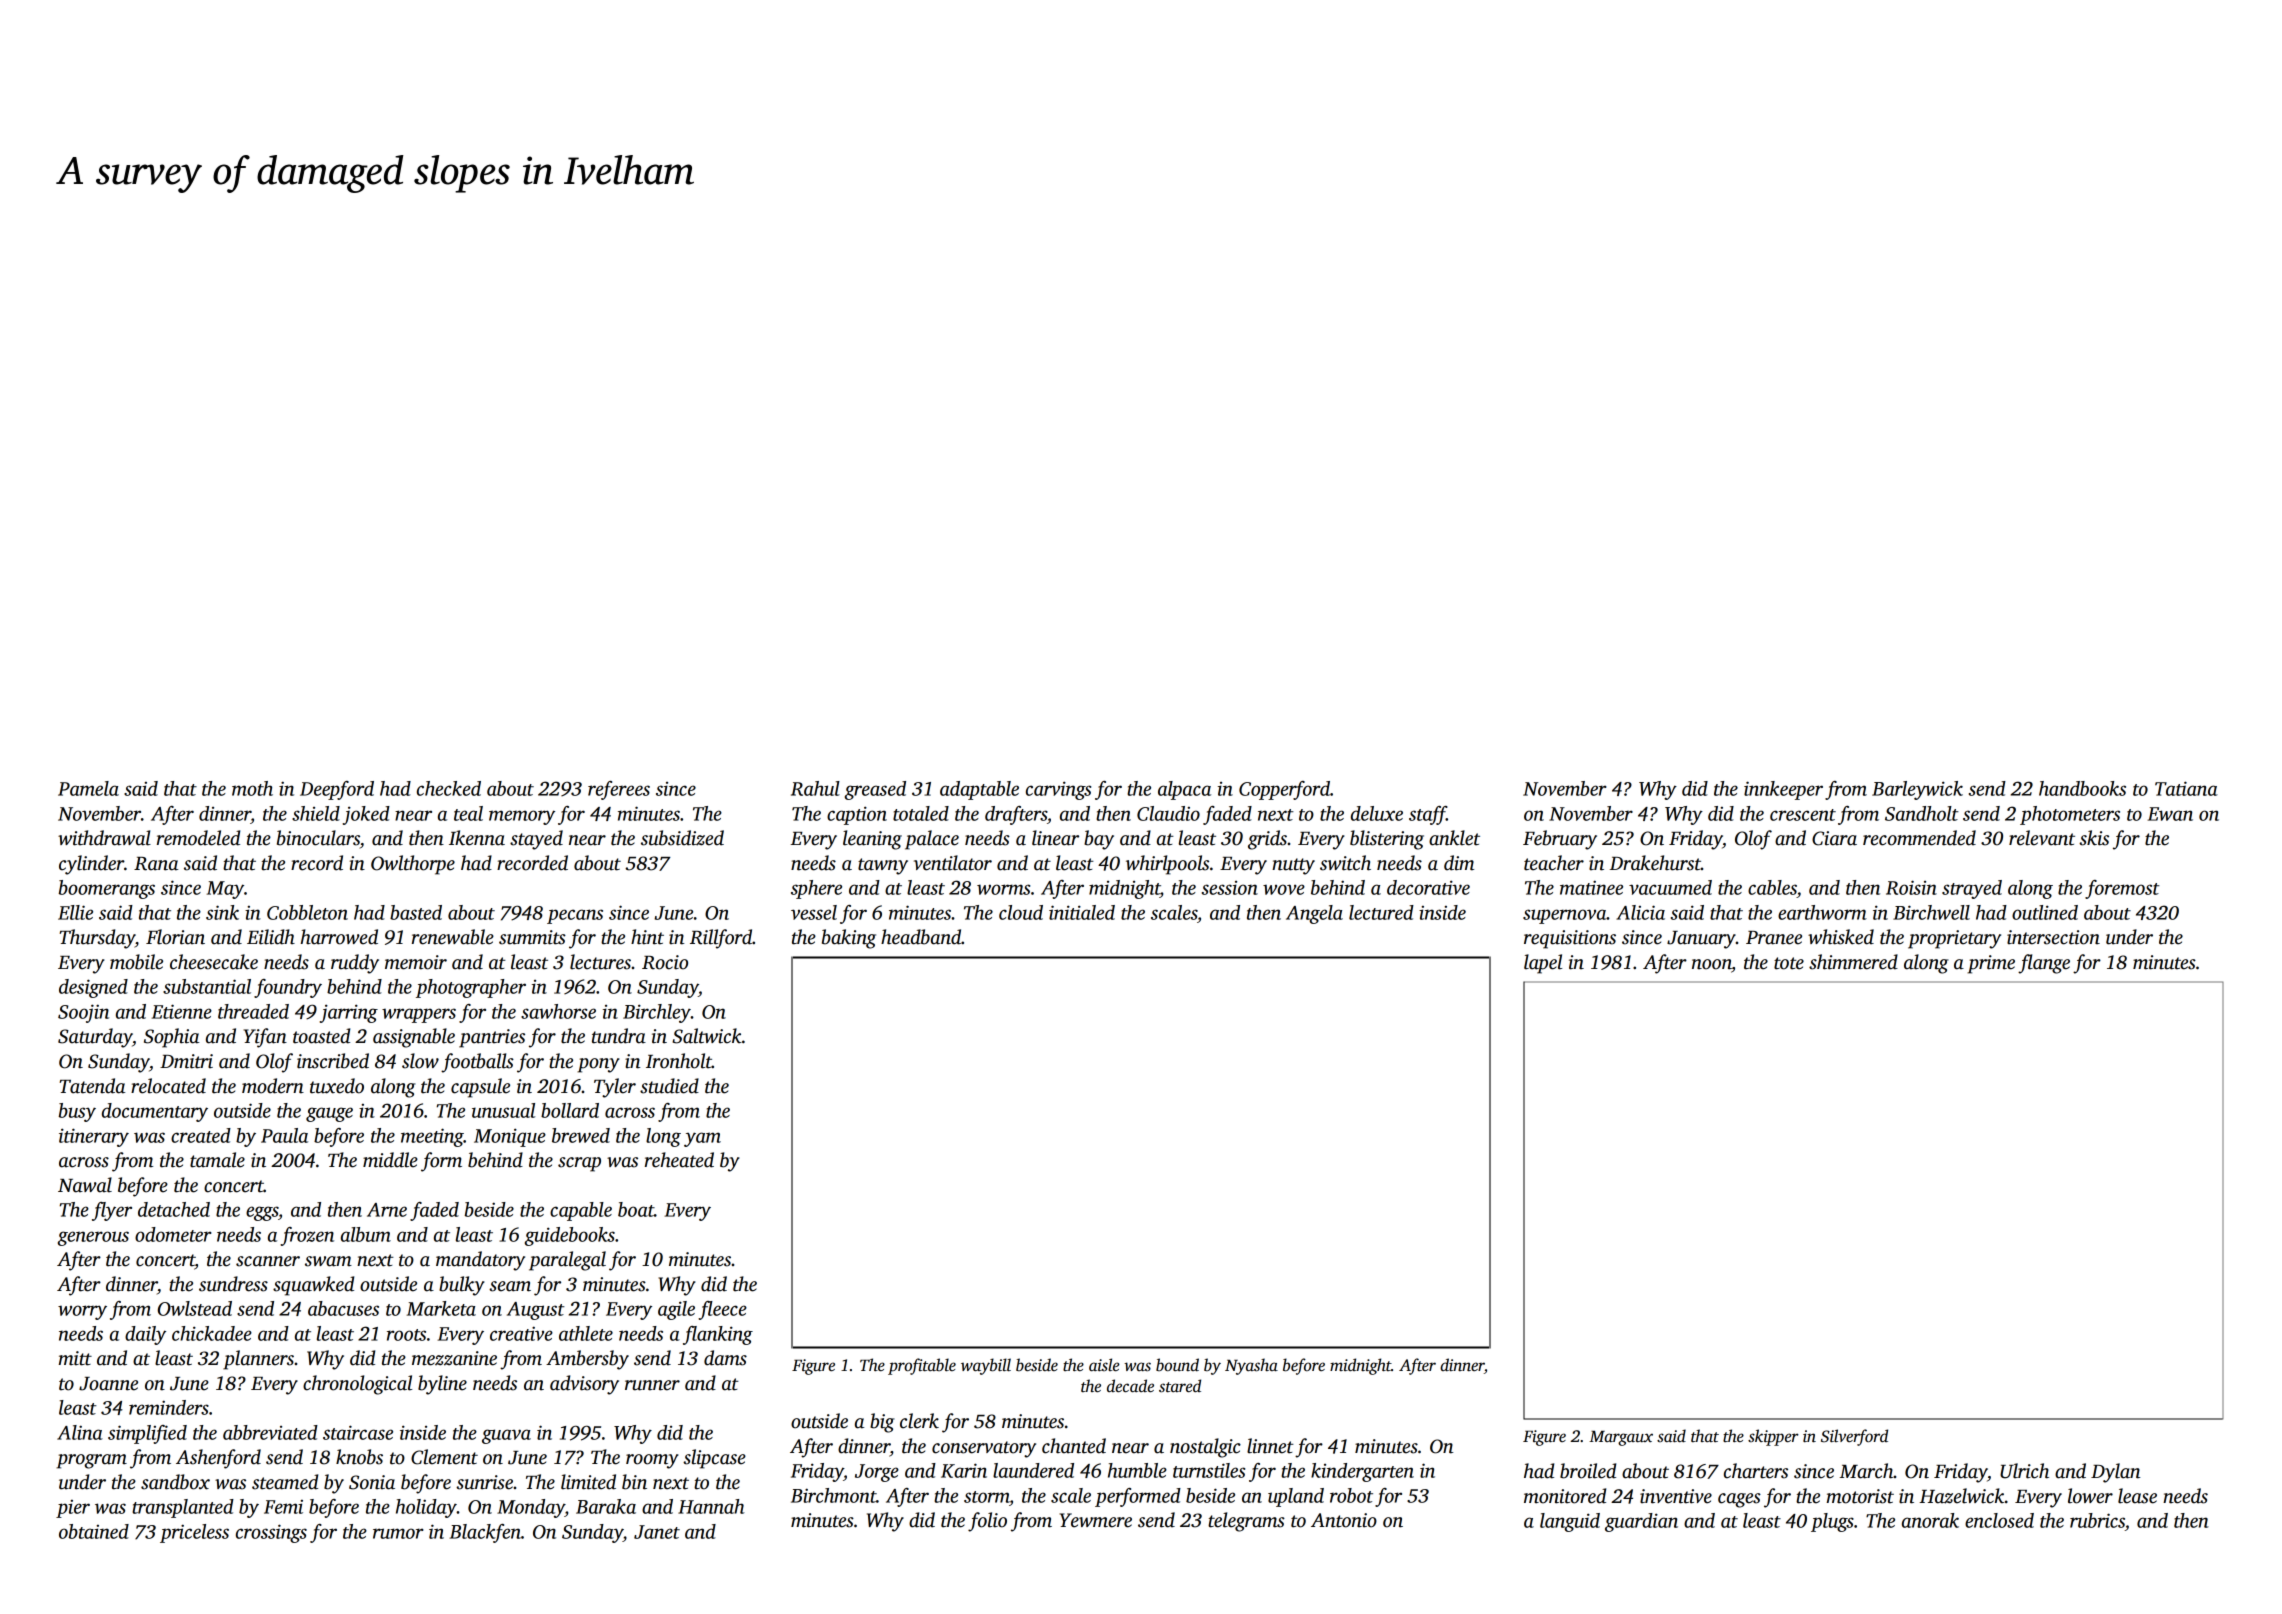 Image resolution: width=2282 pixels, height=1614 pixels. What do you see at coordinates (359, 1457) in the screenshot?
I see `knobs` at bounding box center [359, 1457].
